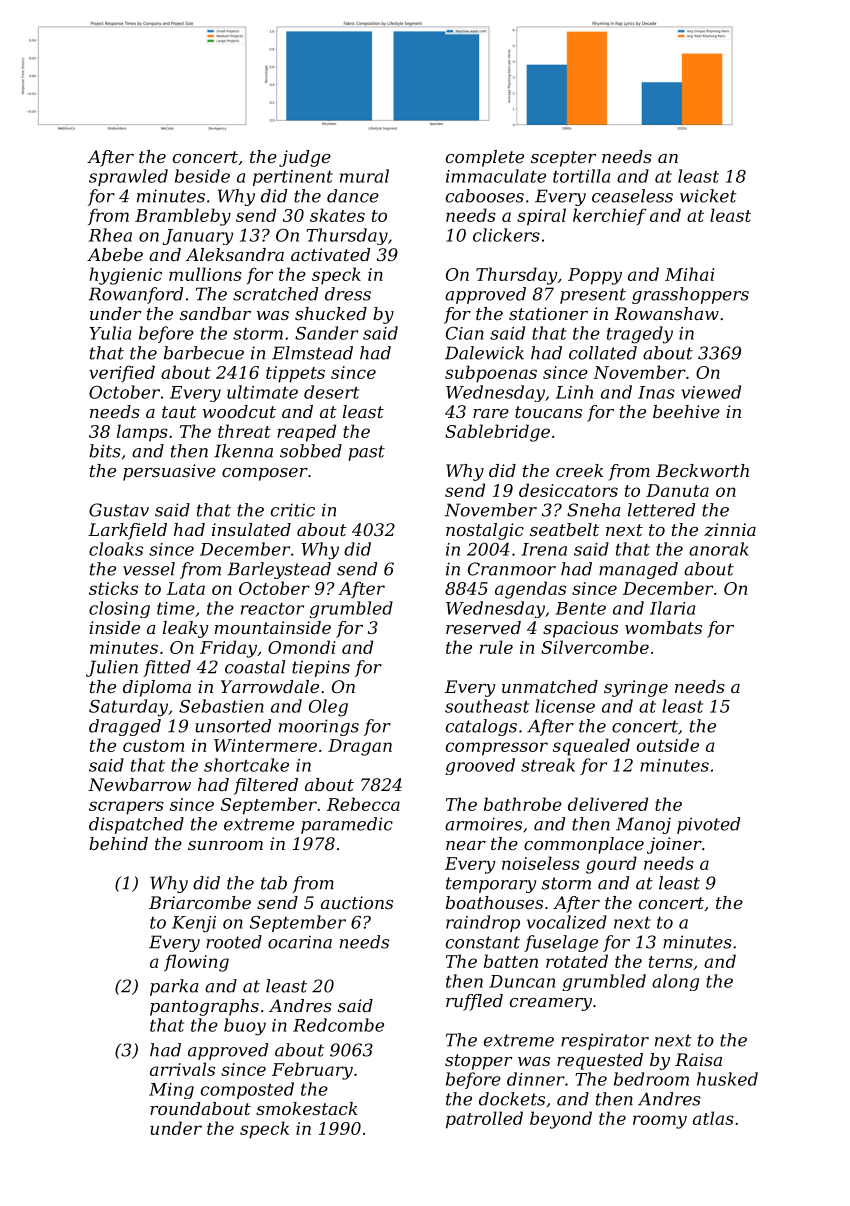 The image size is (850, 1206). I want to click on moorings, so click(319, 727).
